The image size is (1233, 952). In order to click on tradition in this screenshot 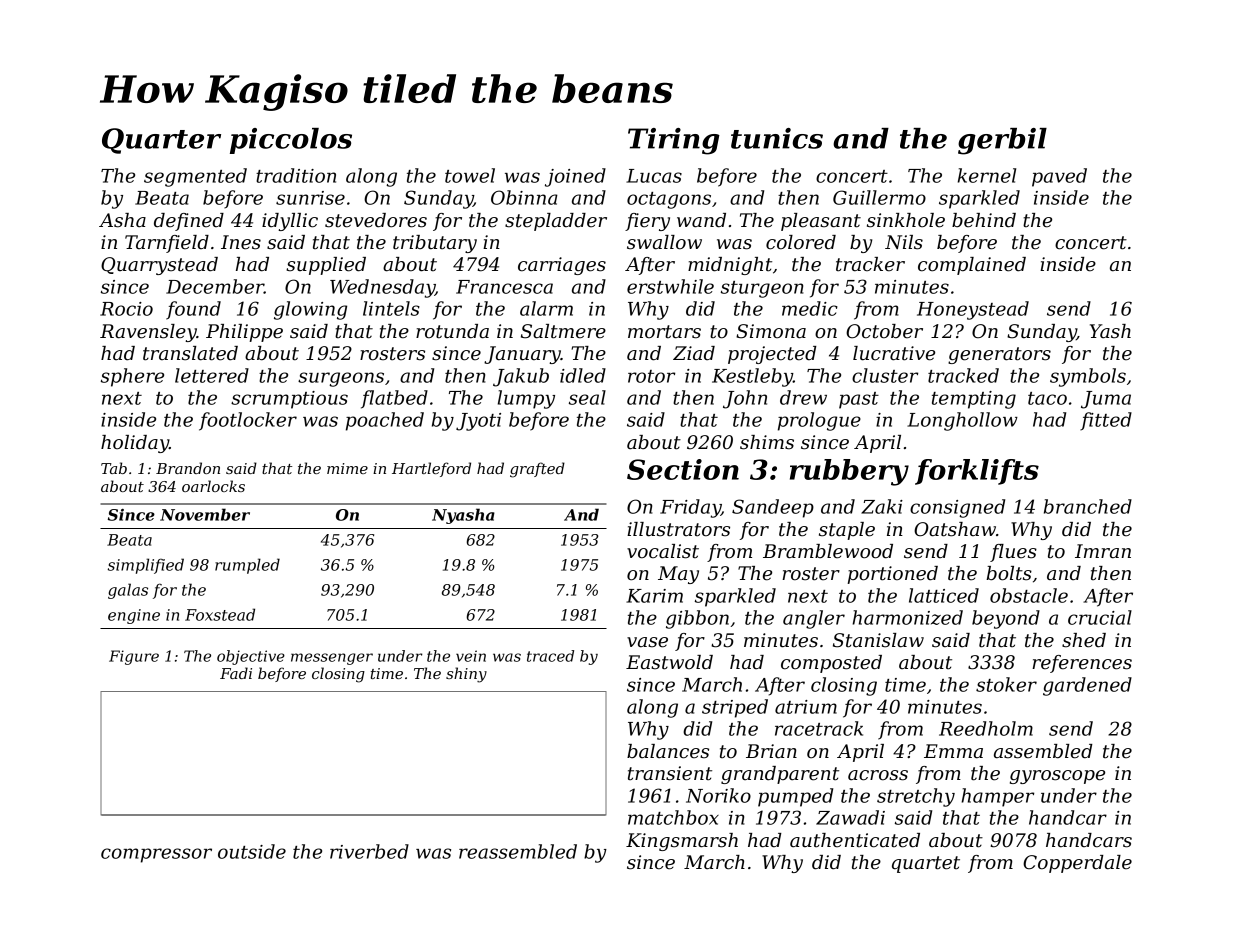, I will do `click(296, 175)`.
